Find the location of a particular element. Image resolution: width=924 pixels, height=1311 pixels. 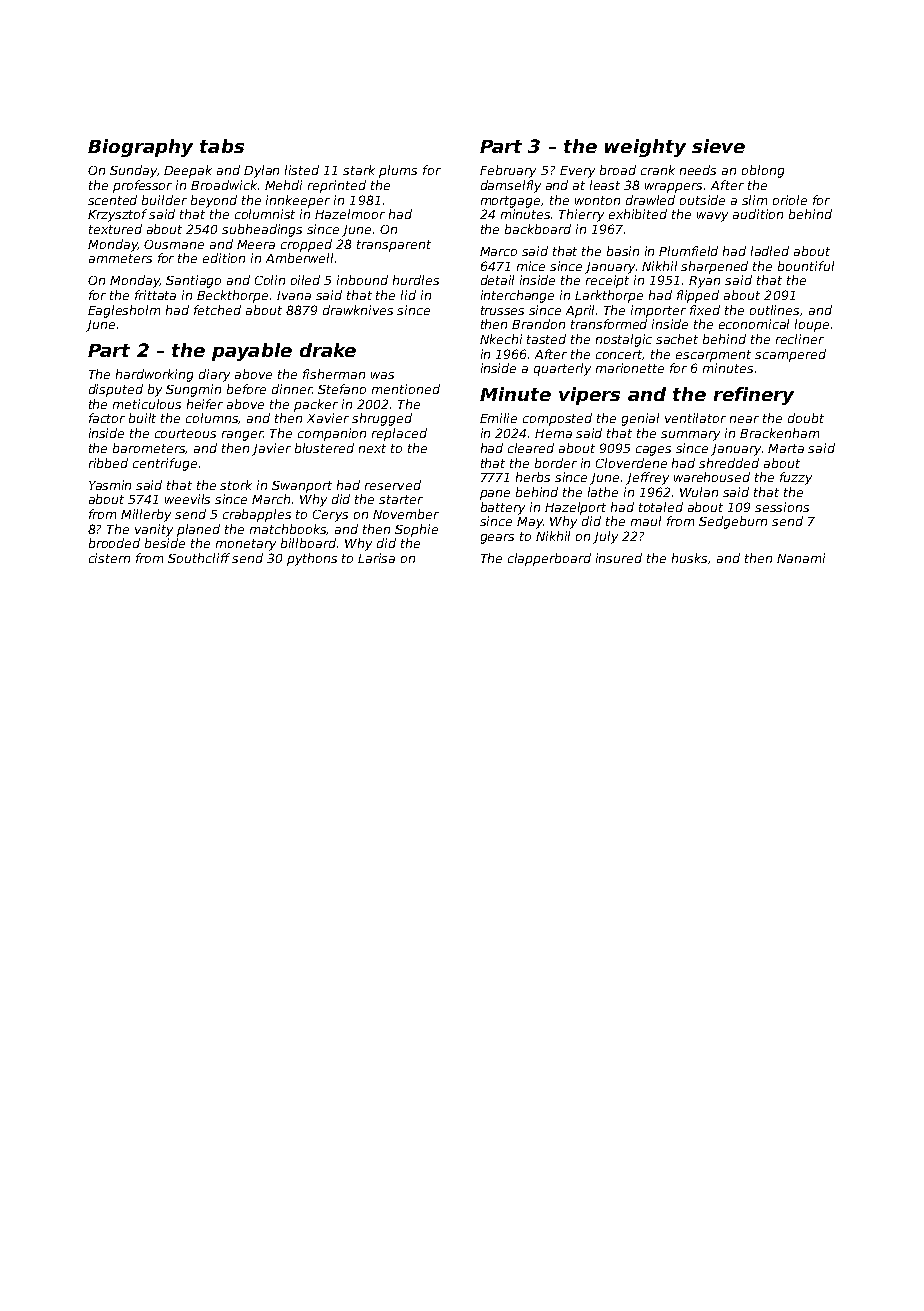

drawknives is located at coordinates (358, 310).
